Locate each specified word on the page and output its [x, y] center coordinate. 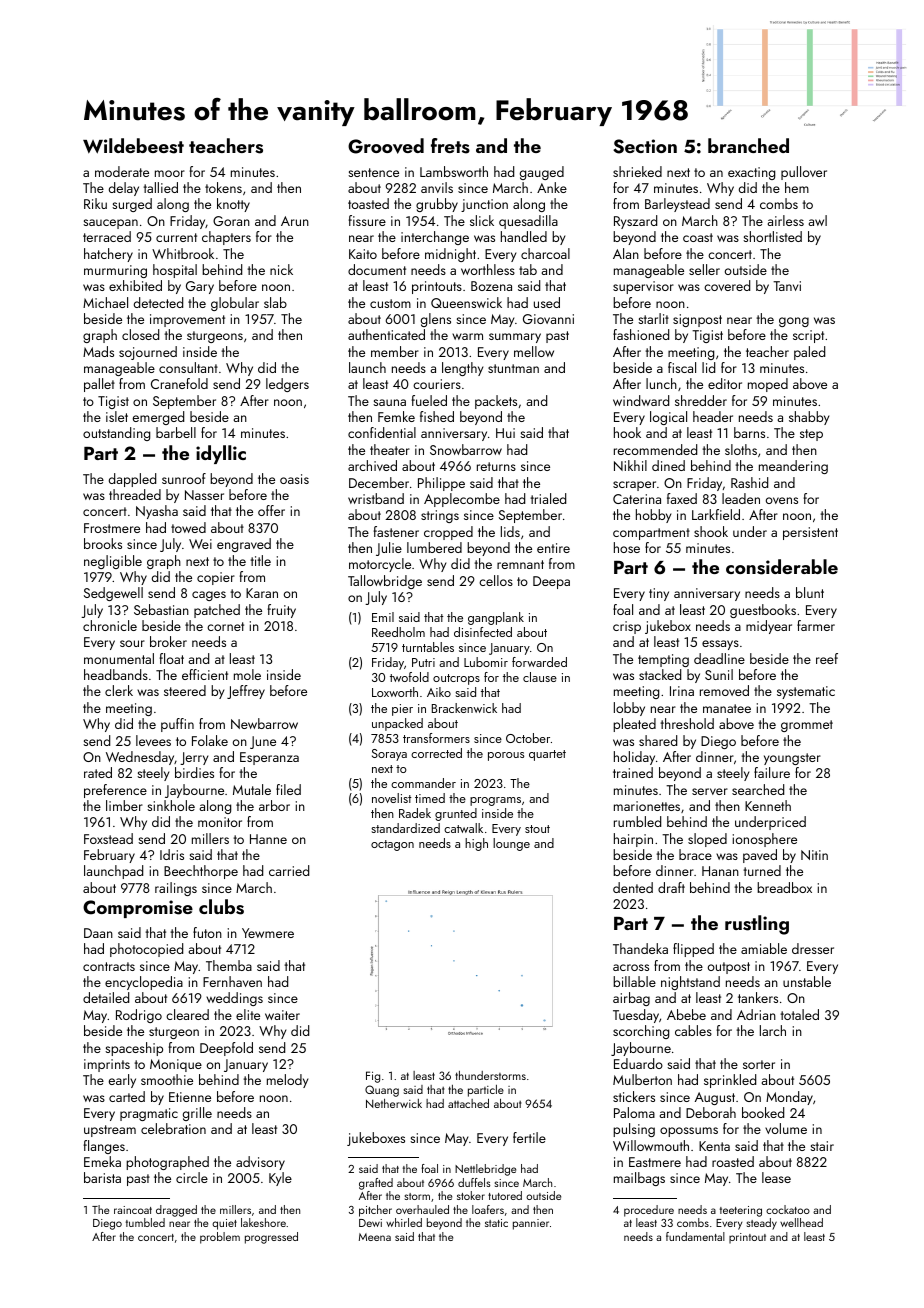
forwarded [539, 662]
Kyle [280, 1179]
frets [450, 146]
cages [209, 596]
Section [645, 146]
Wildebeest [133, 146]
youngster [792, 759]
